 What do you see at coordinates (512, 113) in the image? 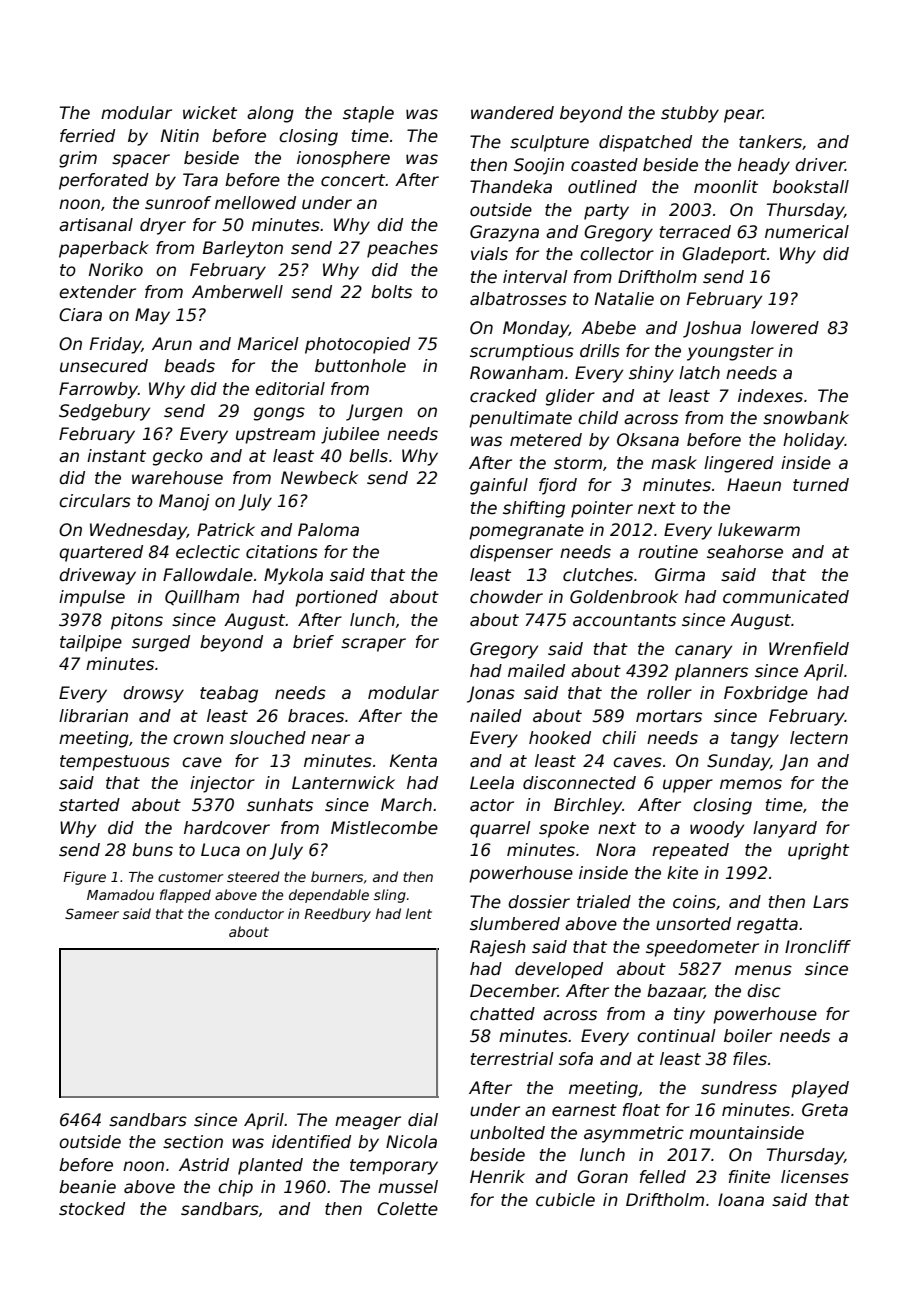
I see `wandered` at bounding box center [512, 113].
